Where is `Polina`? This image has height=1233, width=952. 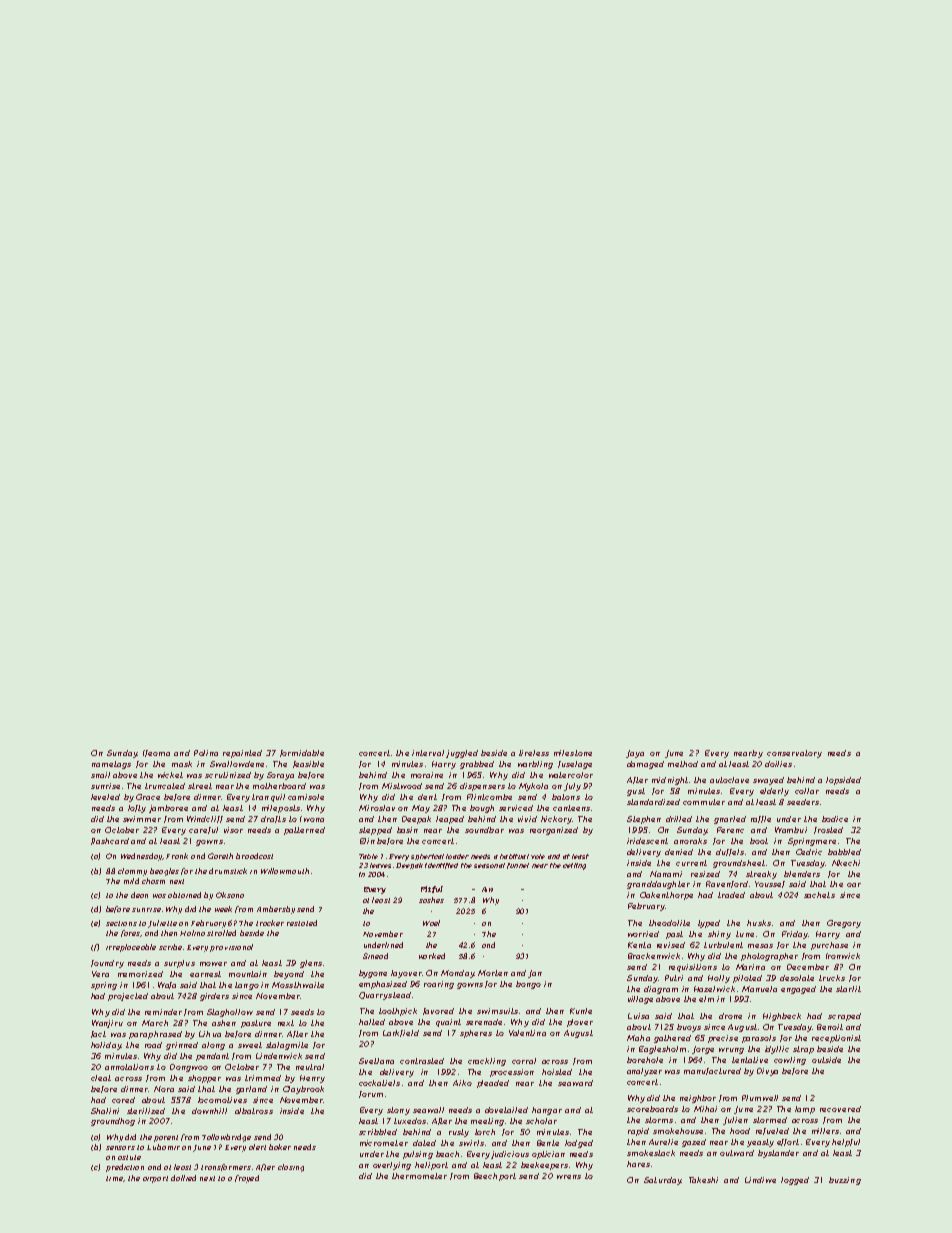 Polina is located at coordinates (206, 753).
